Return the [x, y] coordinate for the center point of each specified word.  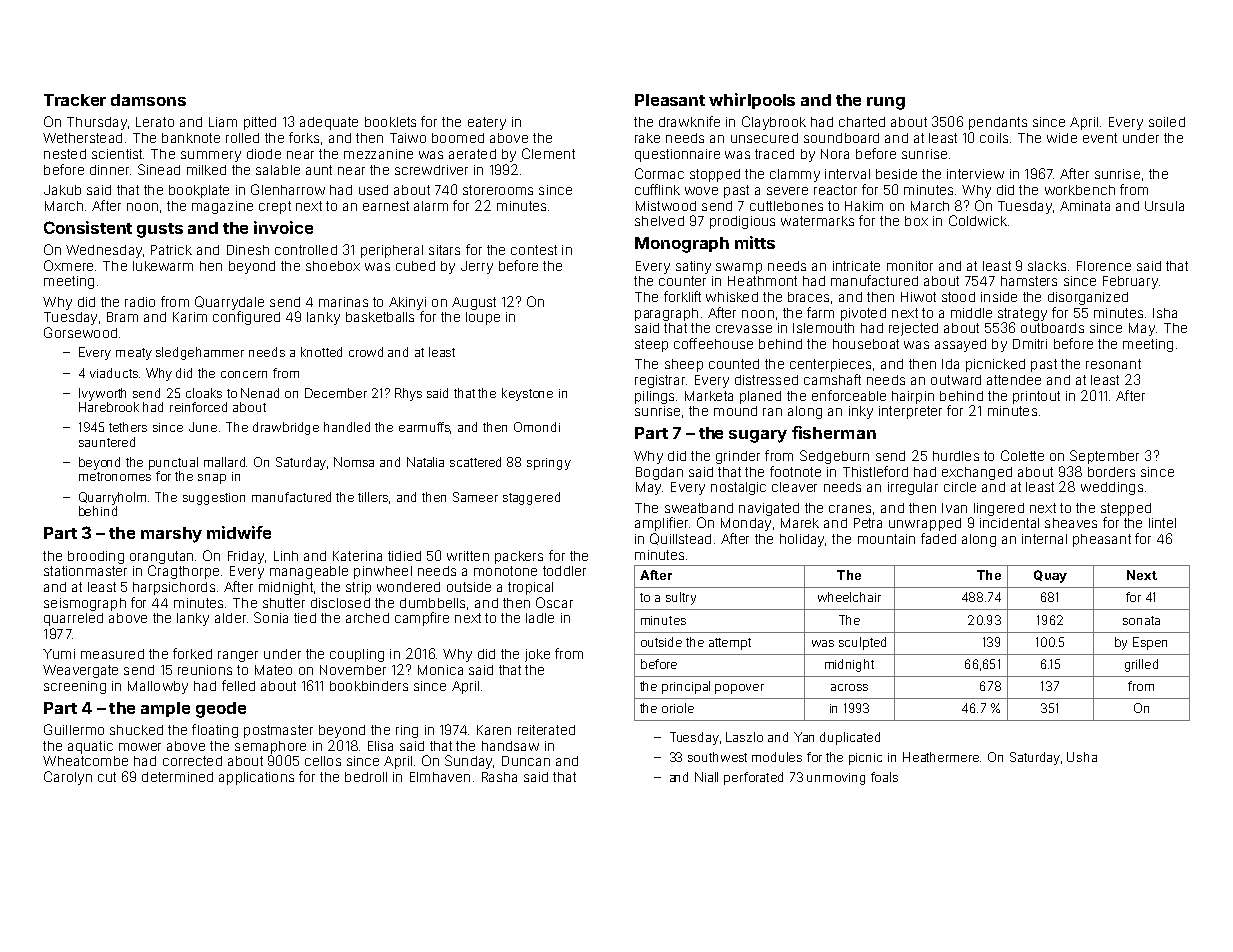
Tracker [75, 100]
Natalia [425, 462]
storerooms [498, 190]
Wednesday [104, 251]
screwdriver [431, 170]
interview [975, 174]
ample [165, 709]
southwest [717, 757]
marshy [171, 535]
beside [896, 174]
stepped [1126, 509]
